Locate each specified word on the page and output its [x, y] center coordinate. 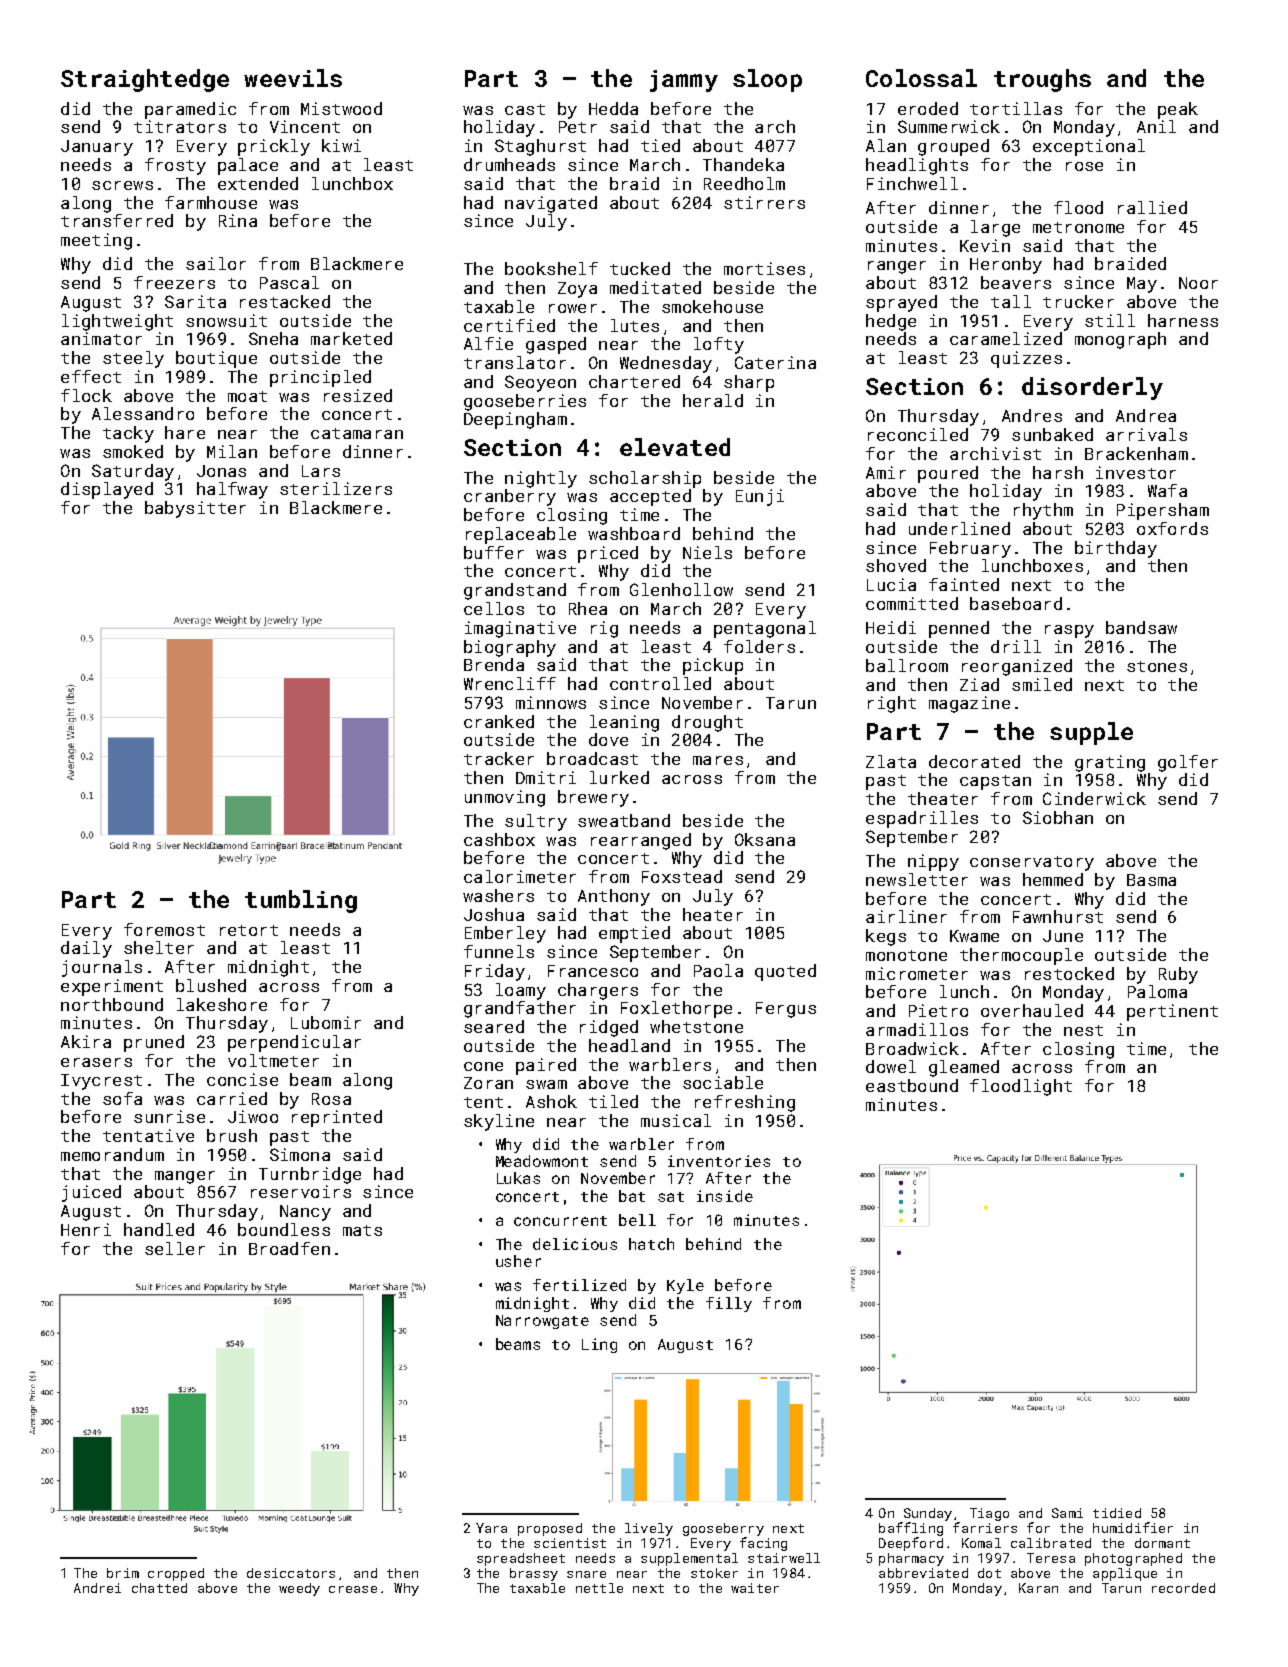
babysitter [195, 509]
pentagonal [765, 629]
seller [175, 1248]
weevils [293, 78]
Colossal [921, 78]
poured [948, 474]
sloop [767, 80]
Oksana [765, 839]
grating [1110, 763]
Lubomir [326, 1022]
